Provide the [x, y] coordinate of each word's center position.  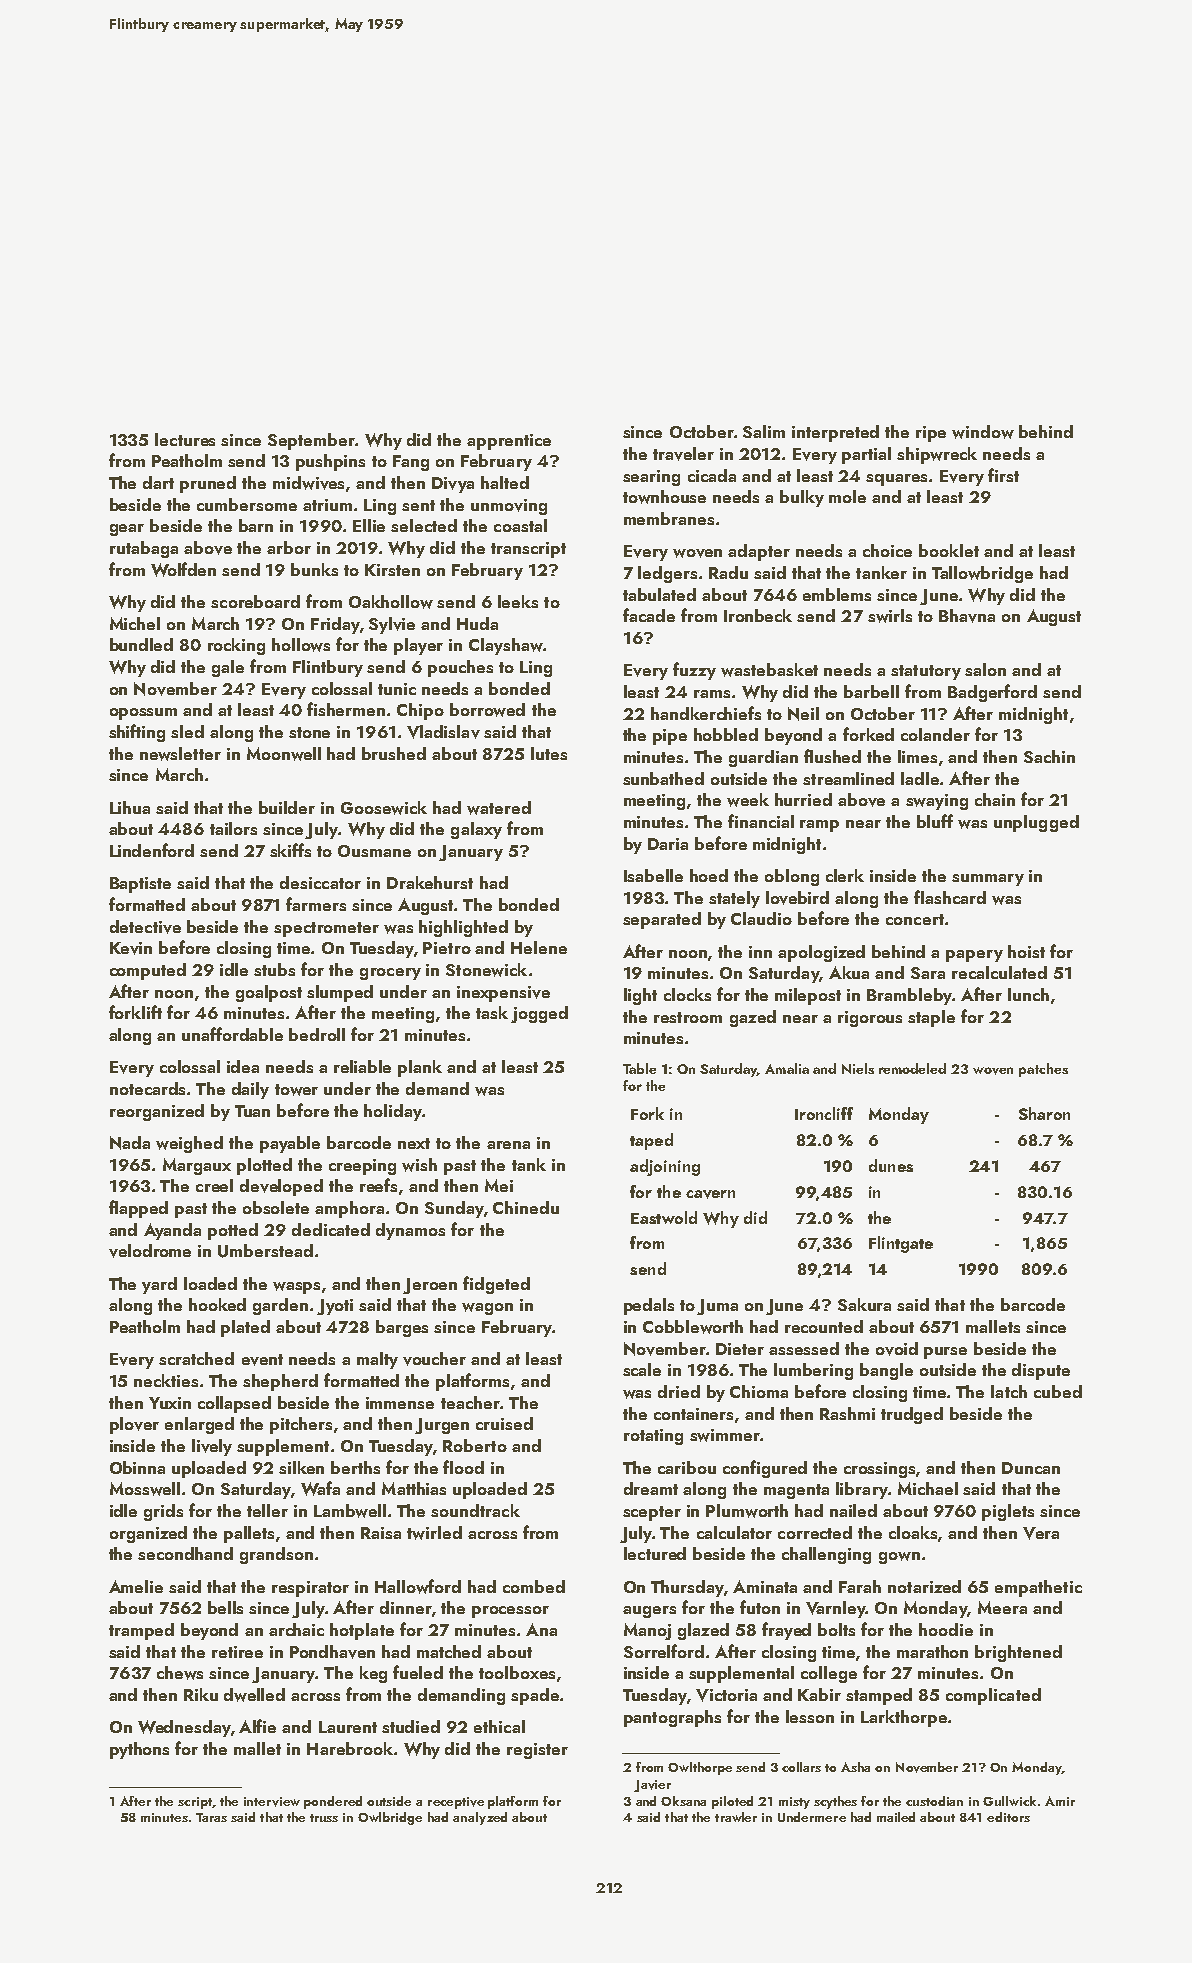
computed [148, 971]
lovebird [797, 898]
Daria [668, 844]
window [983, 432]
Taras [211, 1817]
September [311, 441]
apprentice [509, 442]
